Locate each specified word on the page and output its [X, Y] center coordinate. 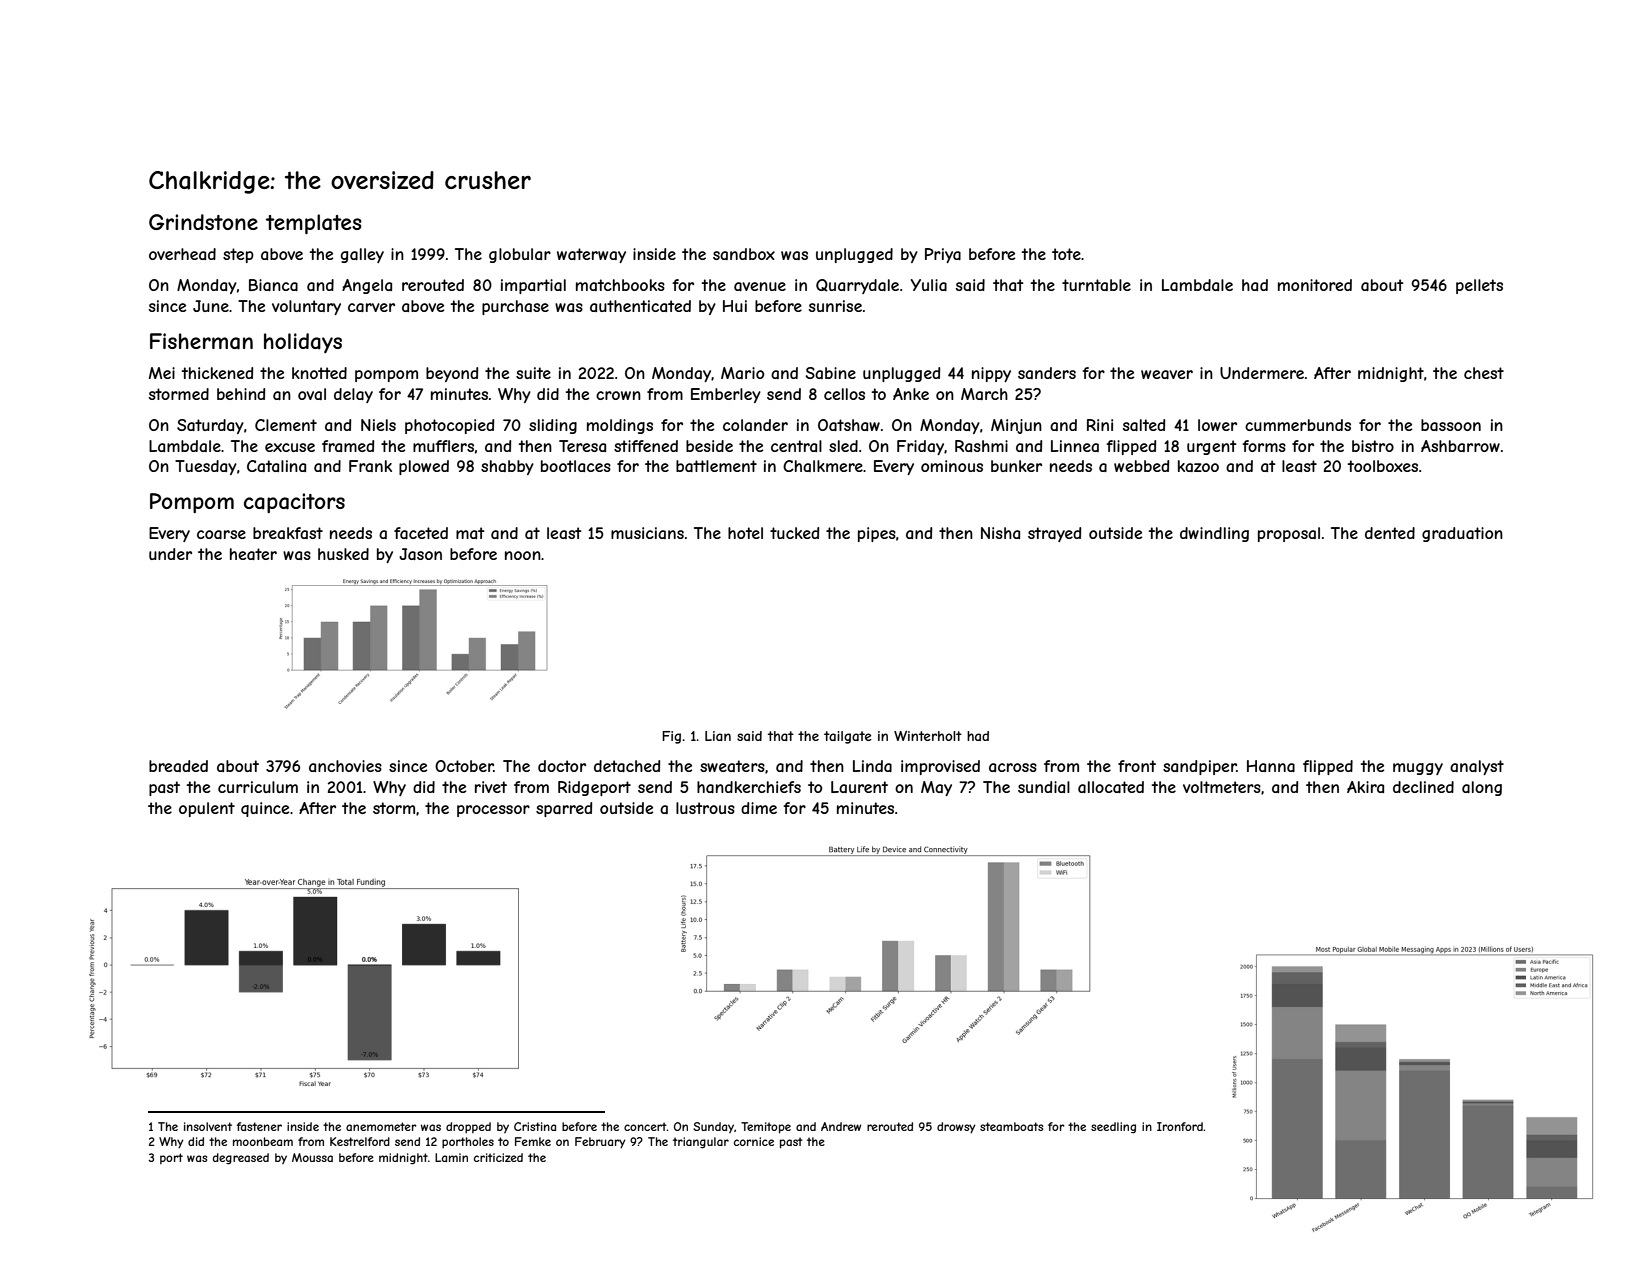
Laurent [859, 787]
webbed [1141, 466]
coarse [221, 534]
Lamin [451, 1157]
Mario [742, 373]
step [238, 255]
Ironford [1180, 1126]
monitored [1315, 285]
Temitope [766, 1128]
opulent [207, 809]
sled [843, 446]
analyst [1477, 767]
